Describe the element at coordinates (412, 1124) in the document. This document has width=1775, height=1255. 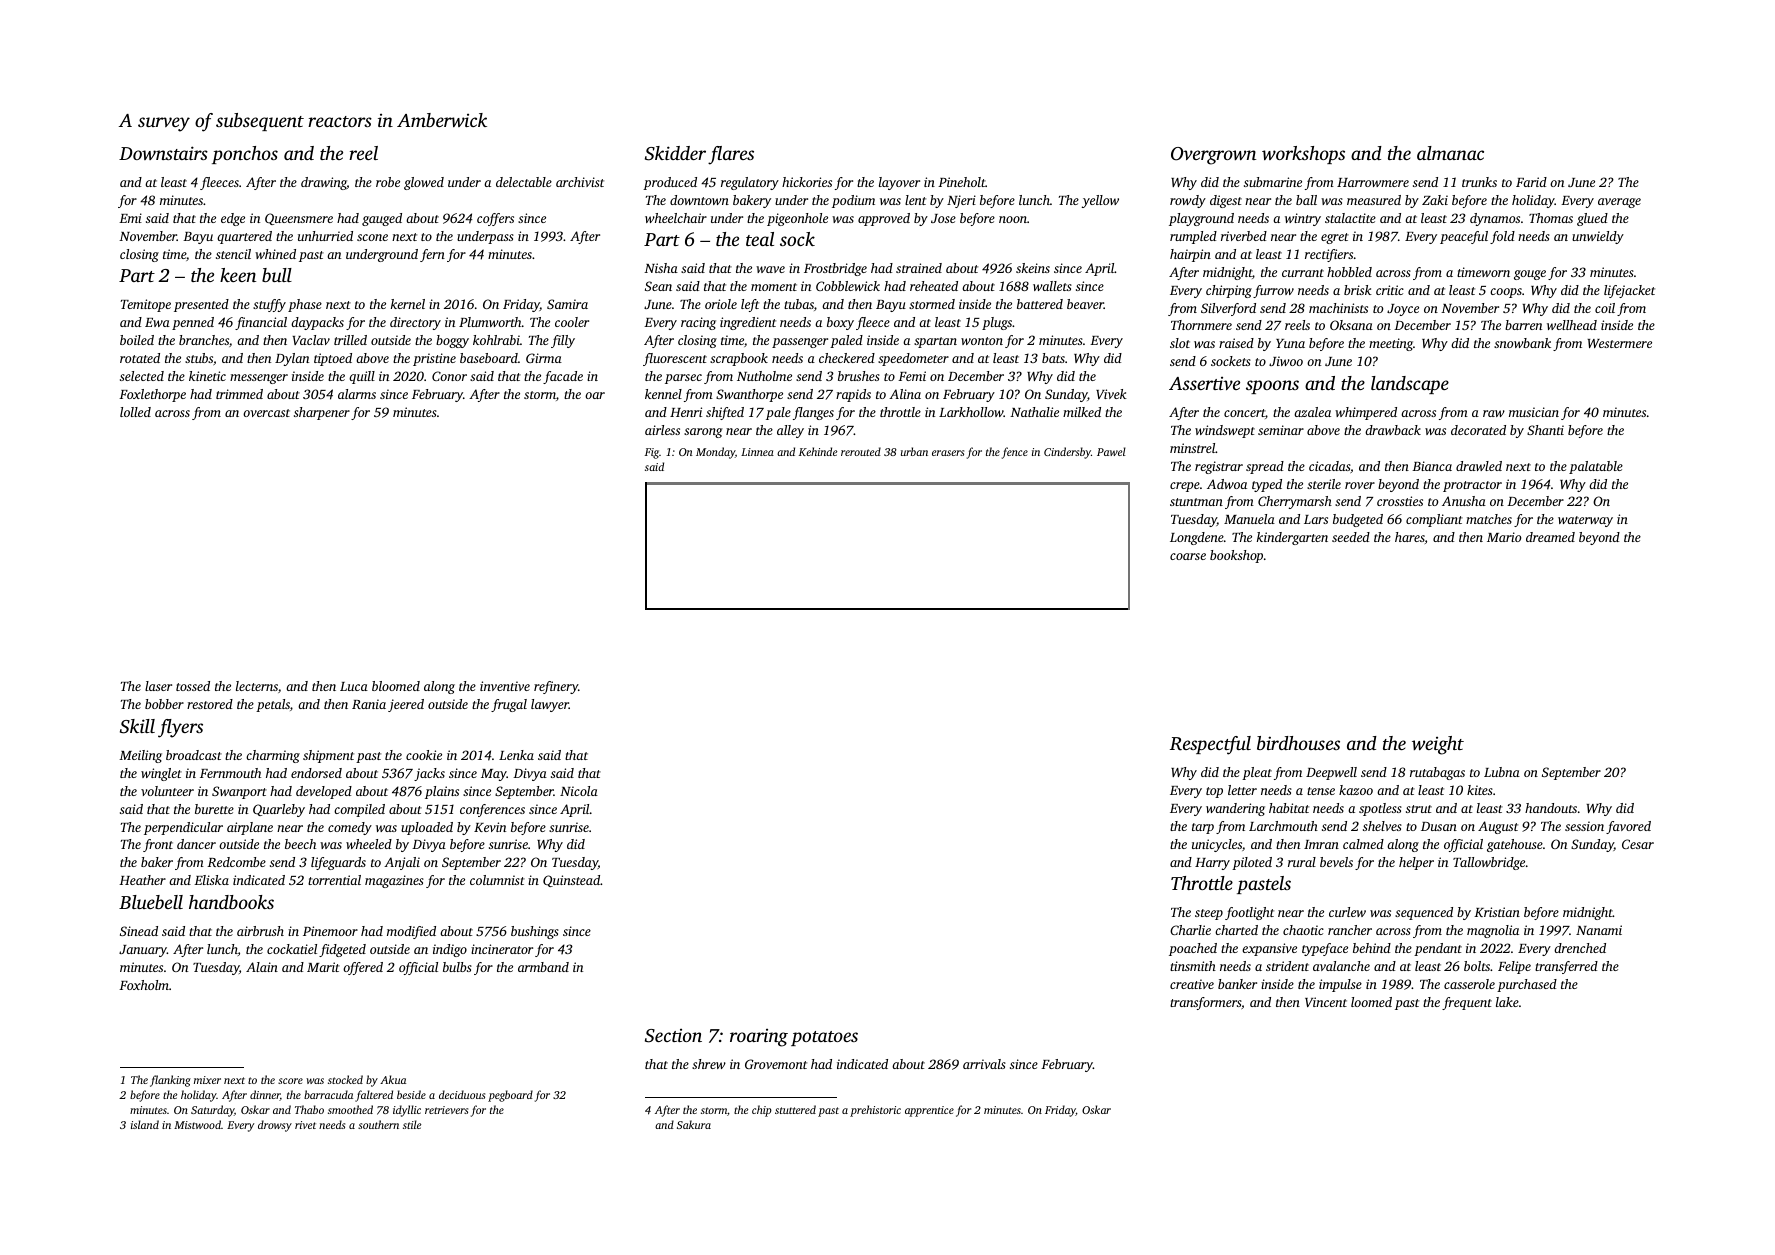
I see `stile` at that location.
